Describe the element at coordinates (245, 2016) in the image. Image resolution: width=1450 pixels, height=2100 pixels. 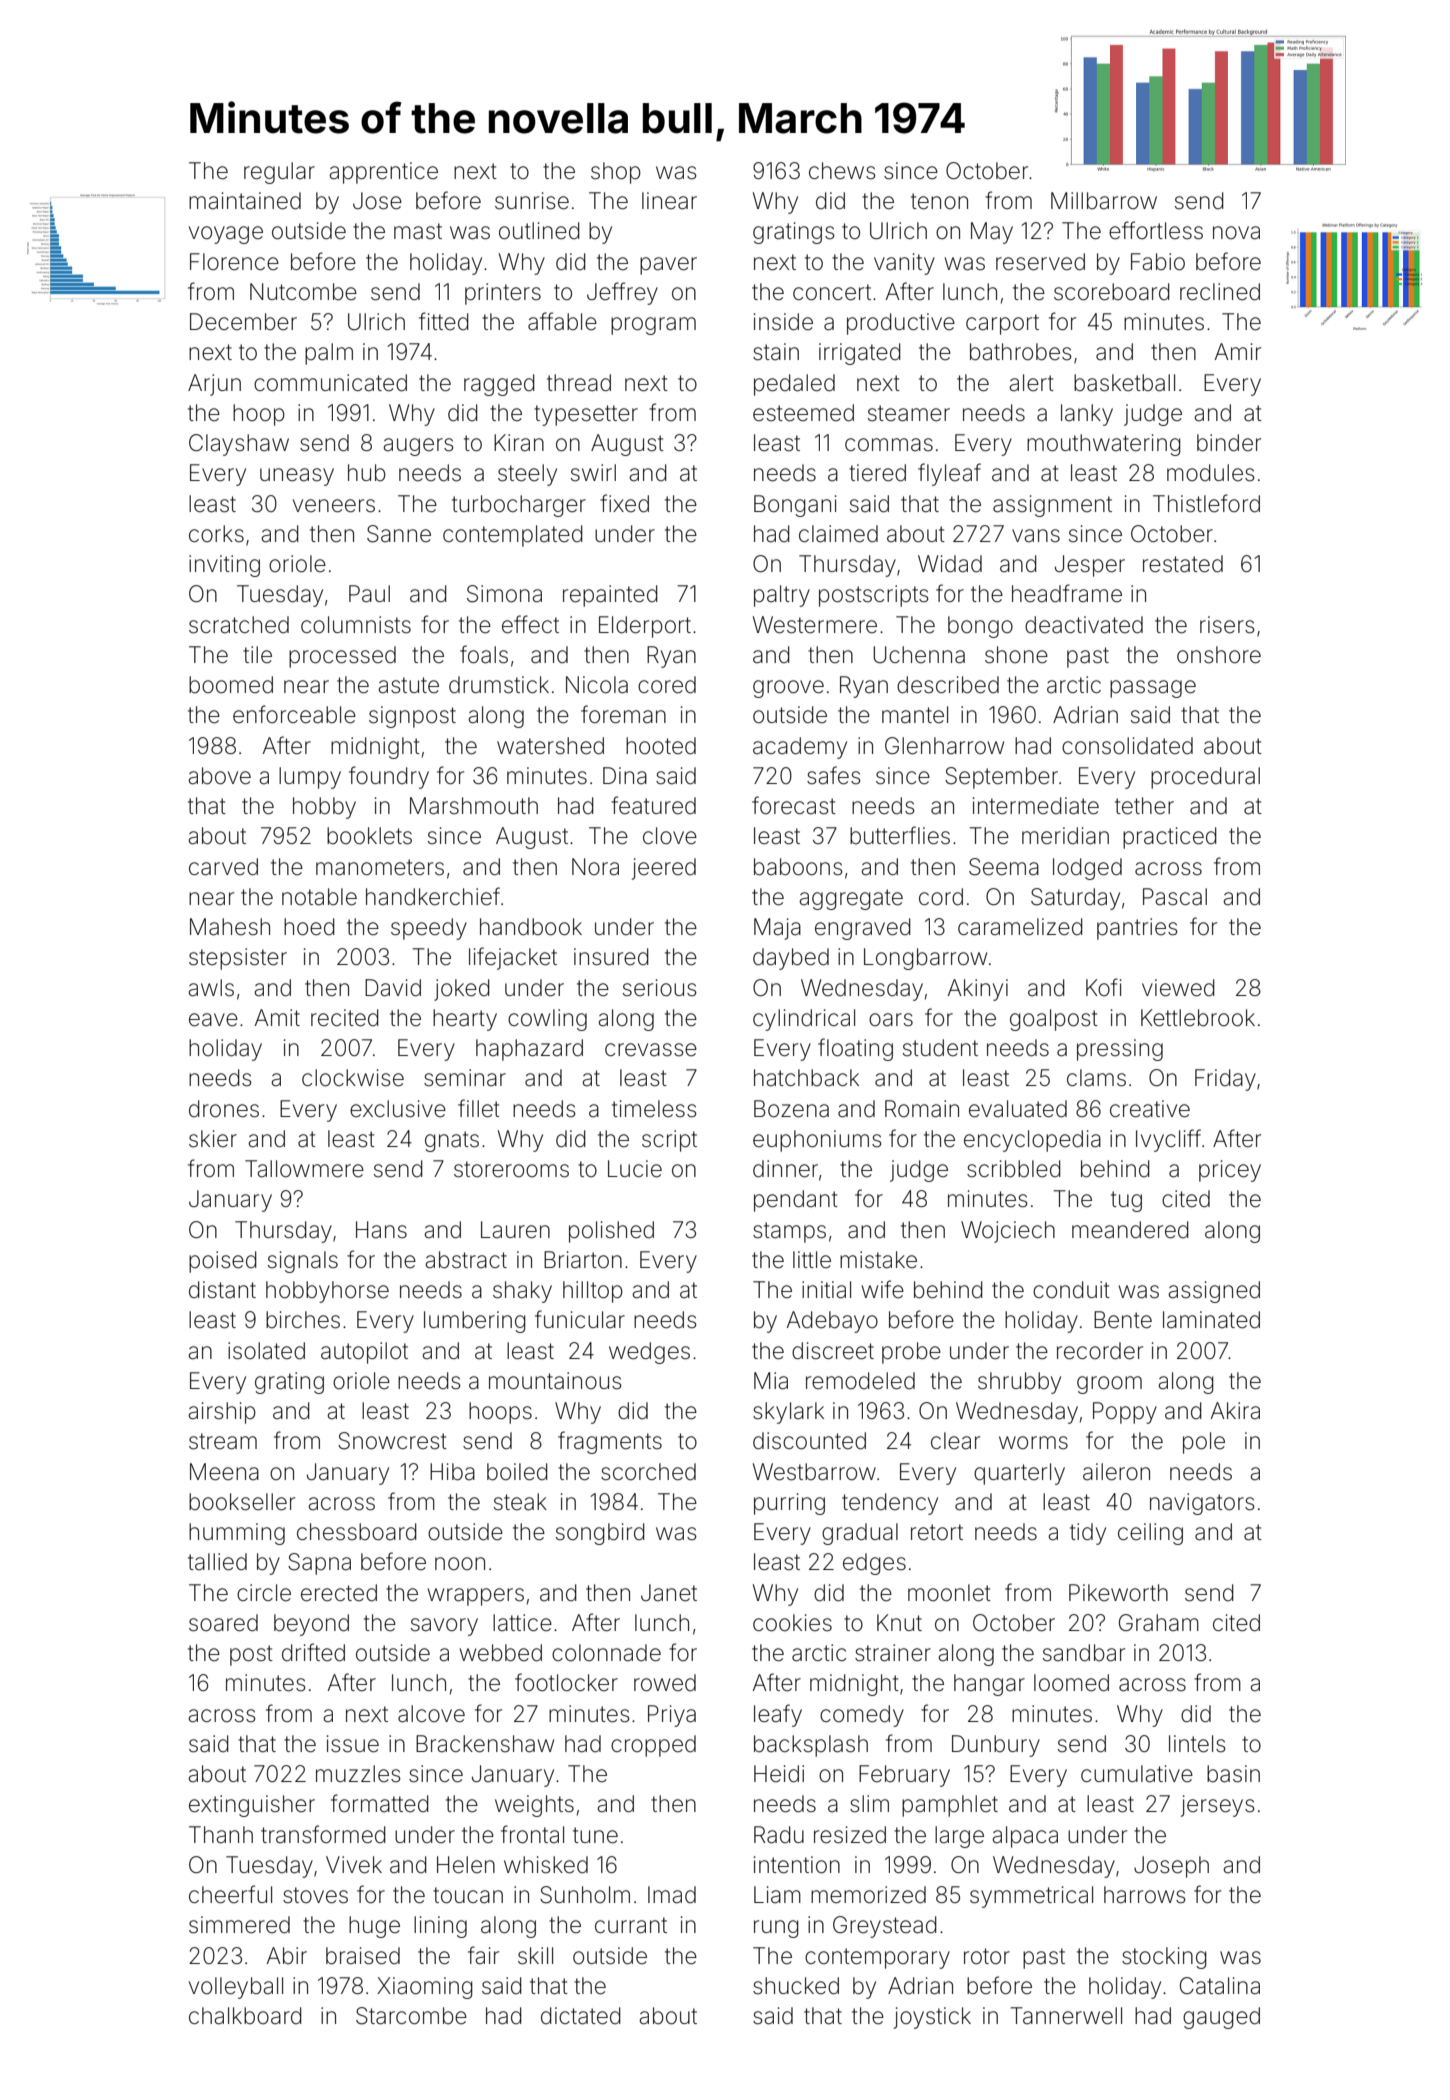
I see `chalkboard` at that location.
